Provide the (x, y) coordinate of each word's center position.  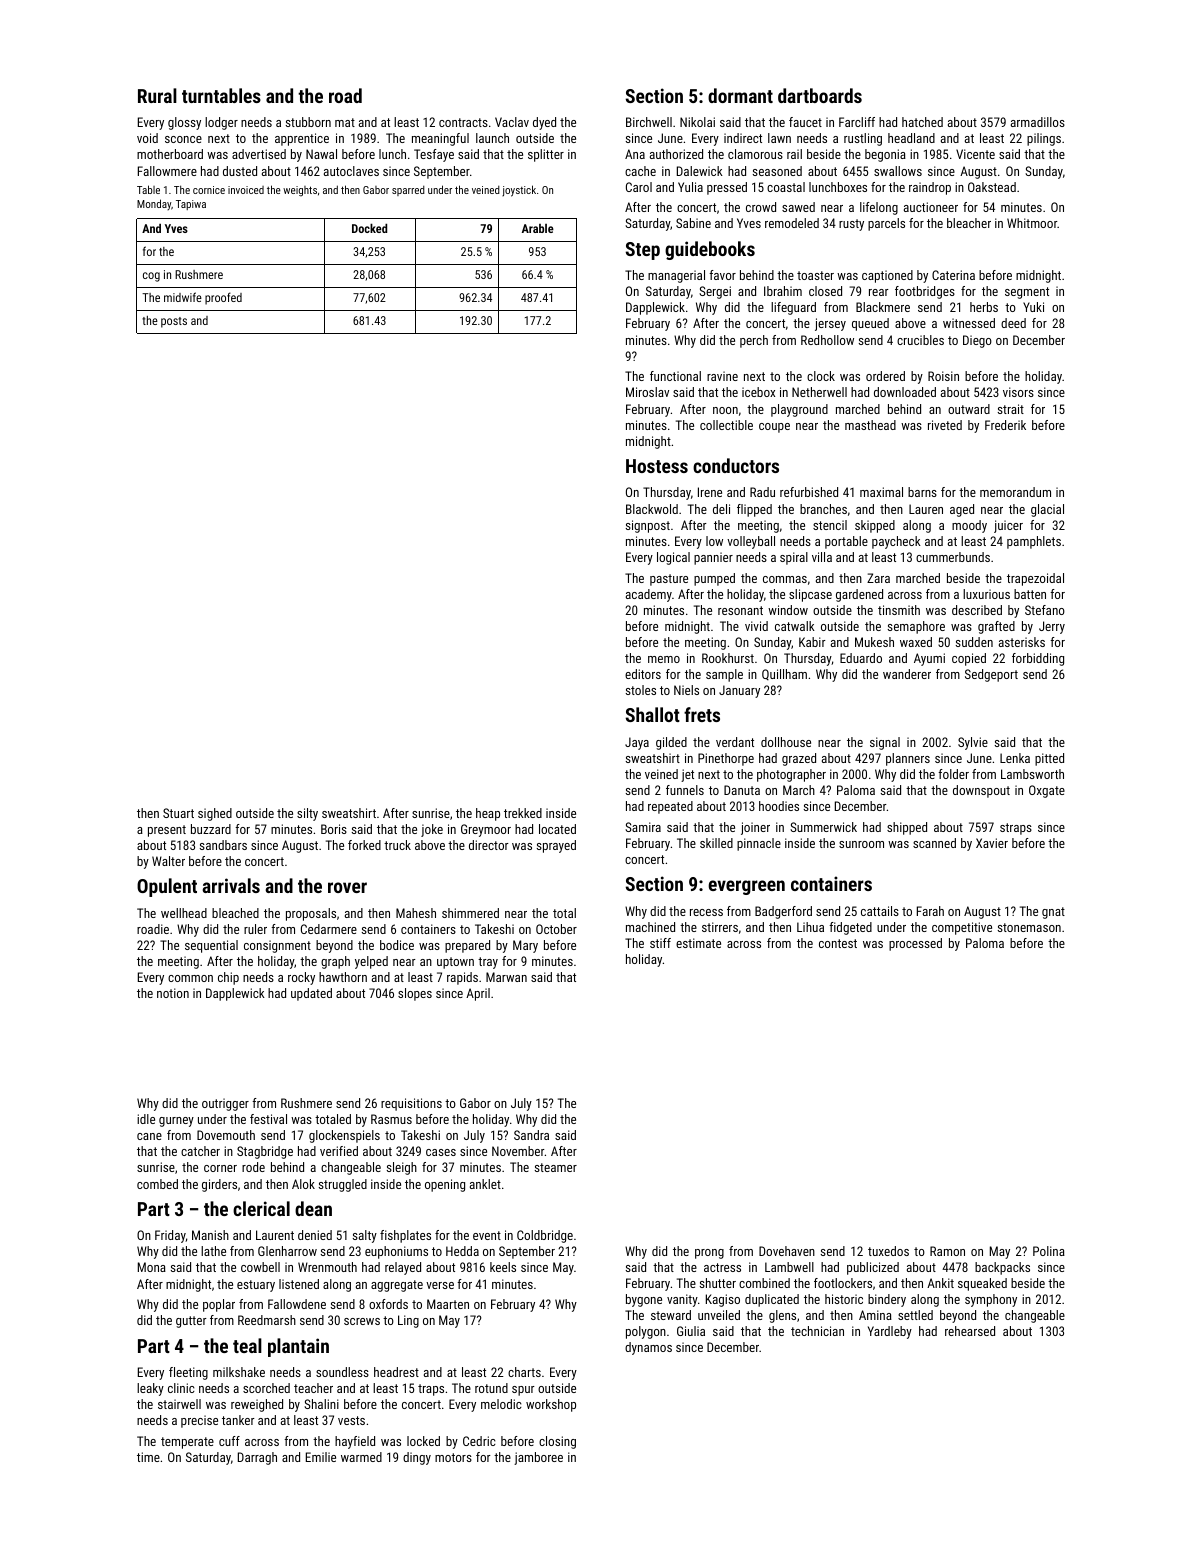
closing (557, 1442)
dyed (544, 123)
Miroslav (647, 392)
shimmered (470, 913)
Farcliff (857, 122)
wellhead (184, 913)
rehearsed (970, 1331)
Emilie (321, 1457)
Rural (157, 95)
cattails (880, 911)
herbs (984, 307)
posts (174, 322)
